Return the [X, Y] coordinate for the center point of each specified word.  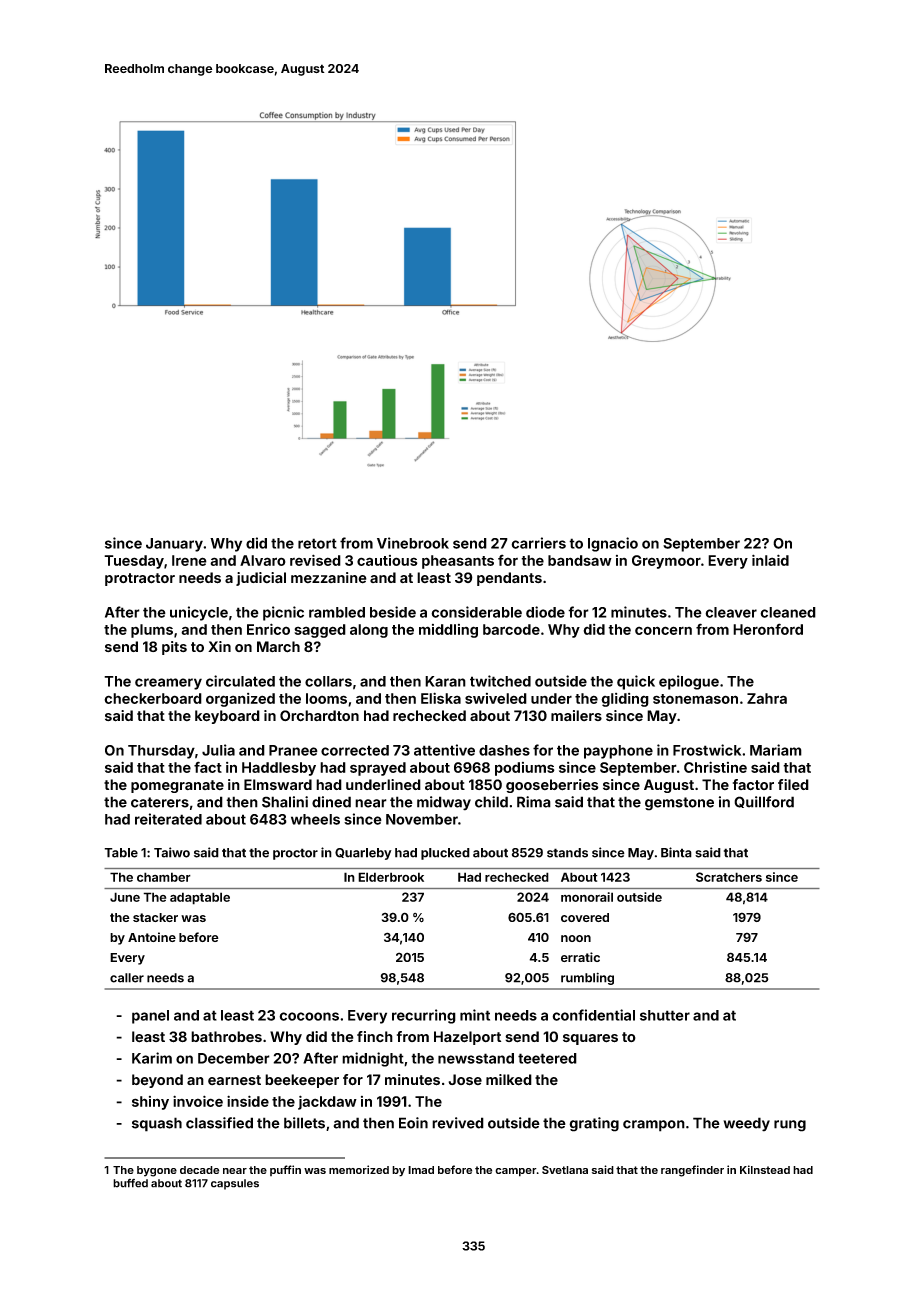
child [491, 802]
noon [576, 938]
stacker [155, 917]
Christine [715, 767]
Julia [218, 750]
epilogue [689, 682]
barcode [511, 629]
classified [219, 1123]
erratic [580, 957]
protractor [140, 579]
